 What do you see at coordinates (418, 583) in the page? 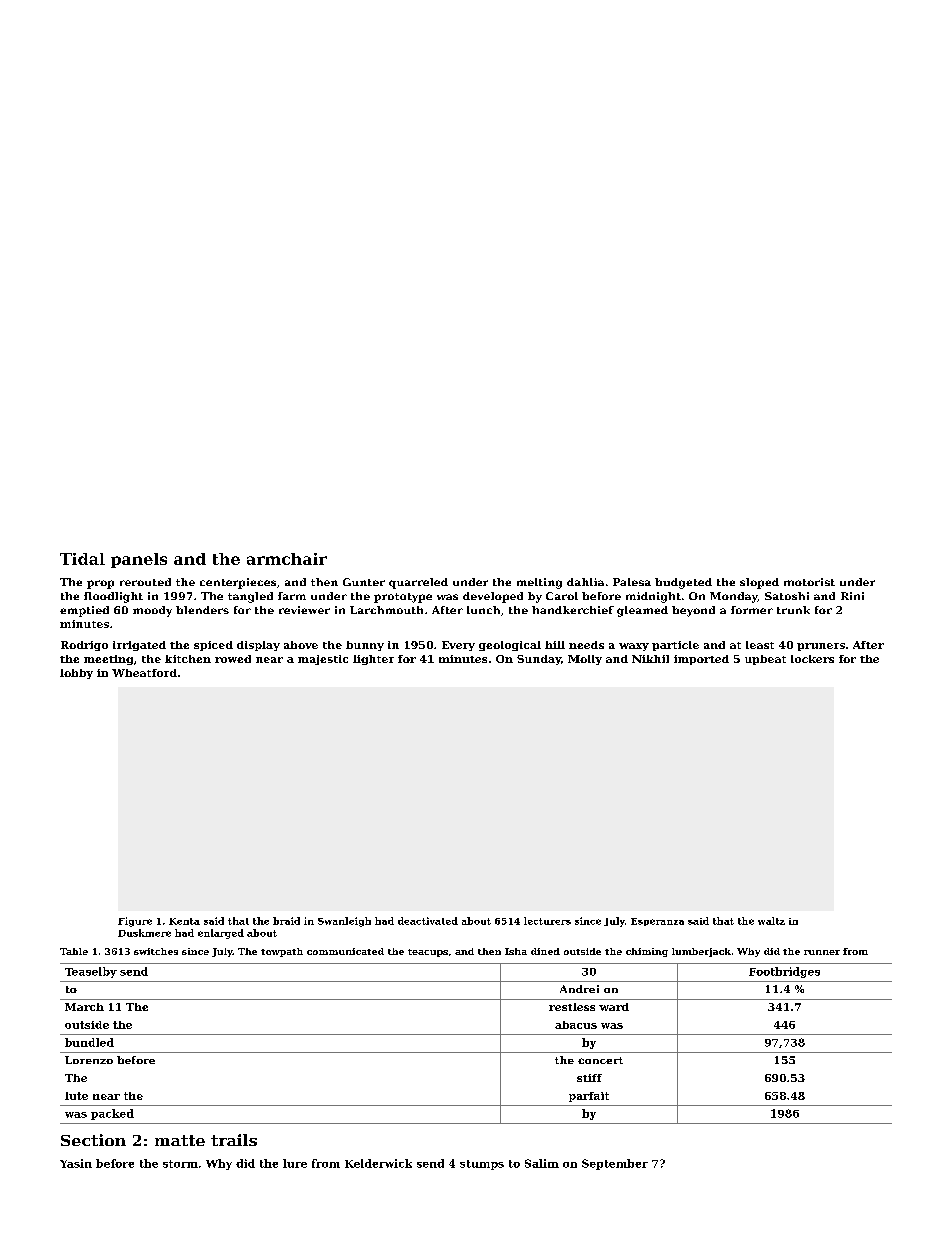
I see `quarreled` at bounding box center [418, 583].
